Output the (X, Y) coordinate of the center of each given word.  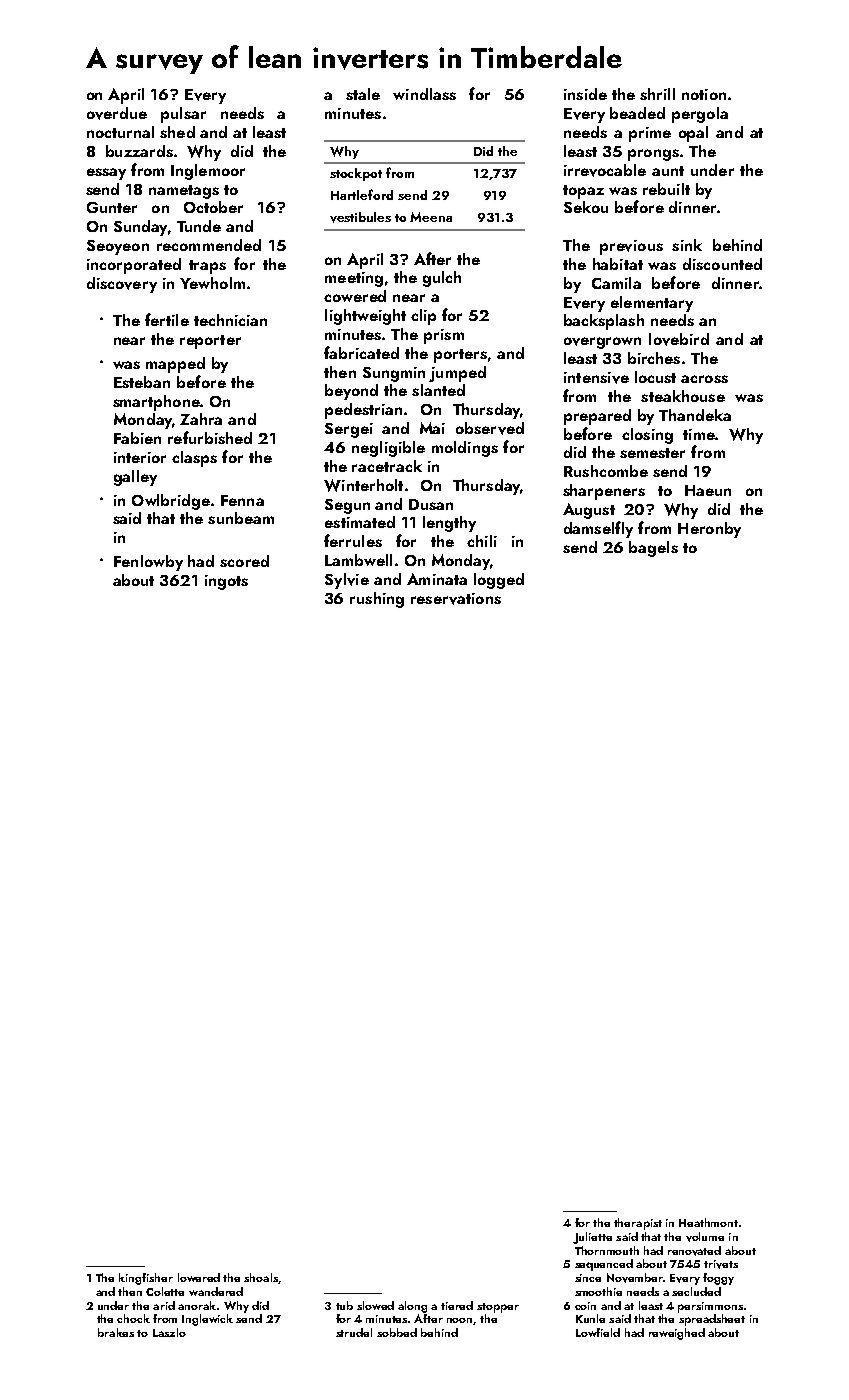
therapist (638, 1224)
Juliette (592, 1238)
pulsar (183, 115)
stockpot (356, 174)
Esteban (142, 382)
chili (482, 541)
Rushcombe (606, 471)
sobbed (397, 1332)
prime (650, 134)
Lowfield (598, 1332)
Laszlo (169, 1332)
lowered (199, 1277)
